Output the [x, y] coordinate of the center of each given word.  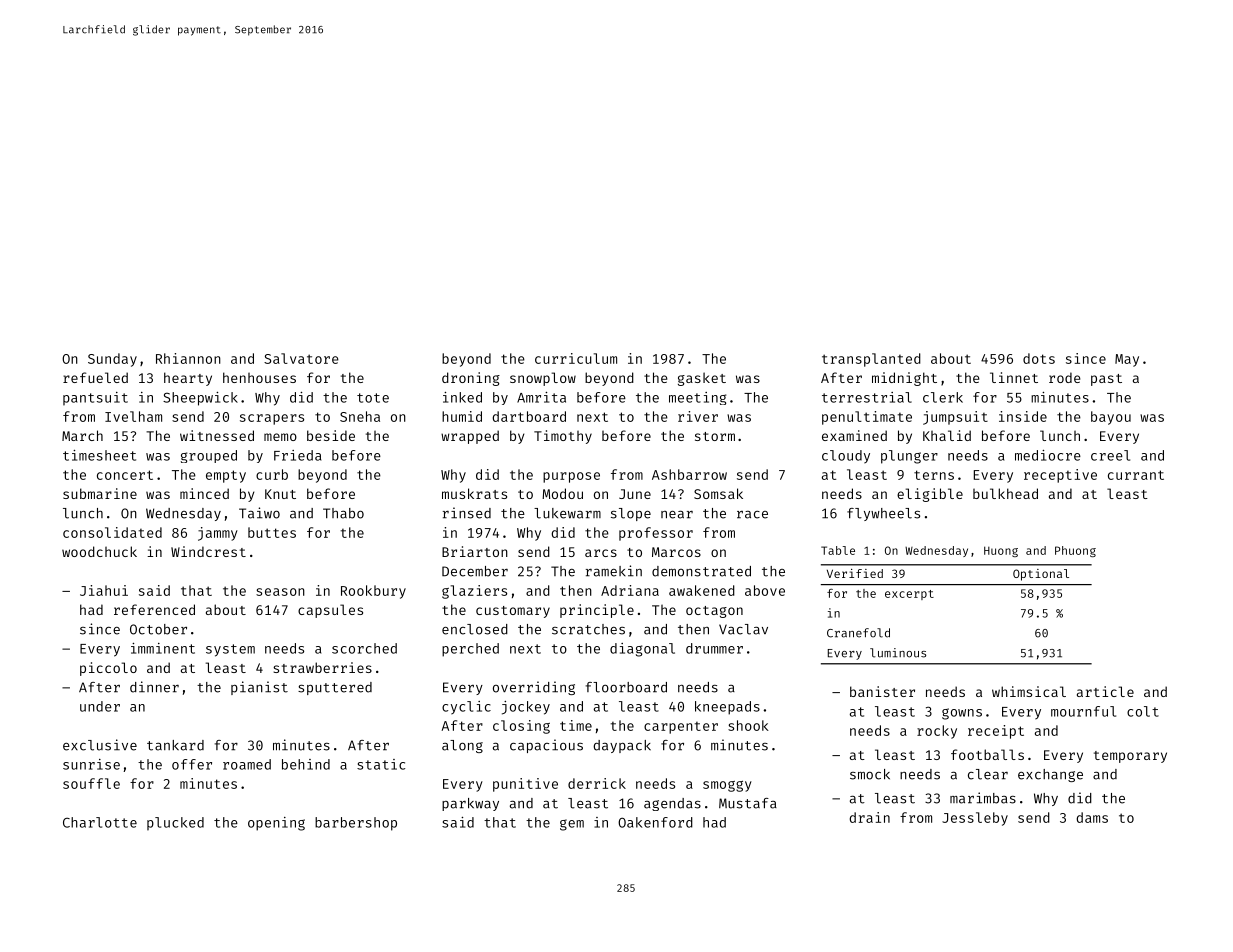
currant [1136, 475]
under [100, 706]
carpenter [681, 728]
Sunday [112, 360]
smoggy [727, 786]
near [677, 514]
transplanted [871, 360]
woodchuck [99, 551]
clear [988, 774]
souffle [91, 783]
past [1106, 380]
